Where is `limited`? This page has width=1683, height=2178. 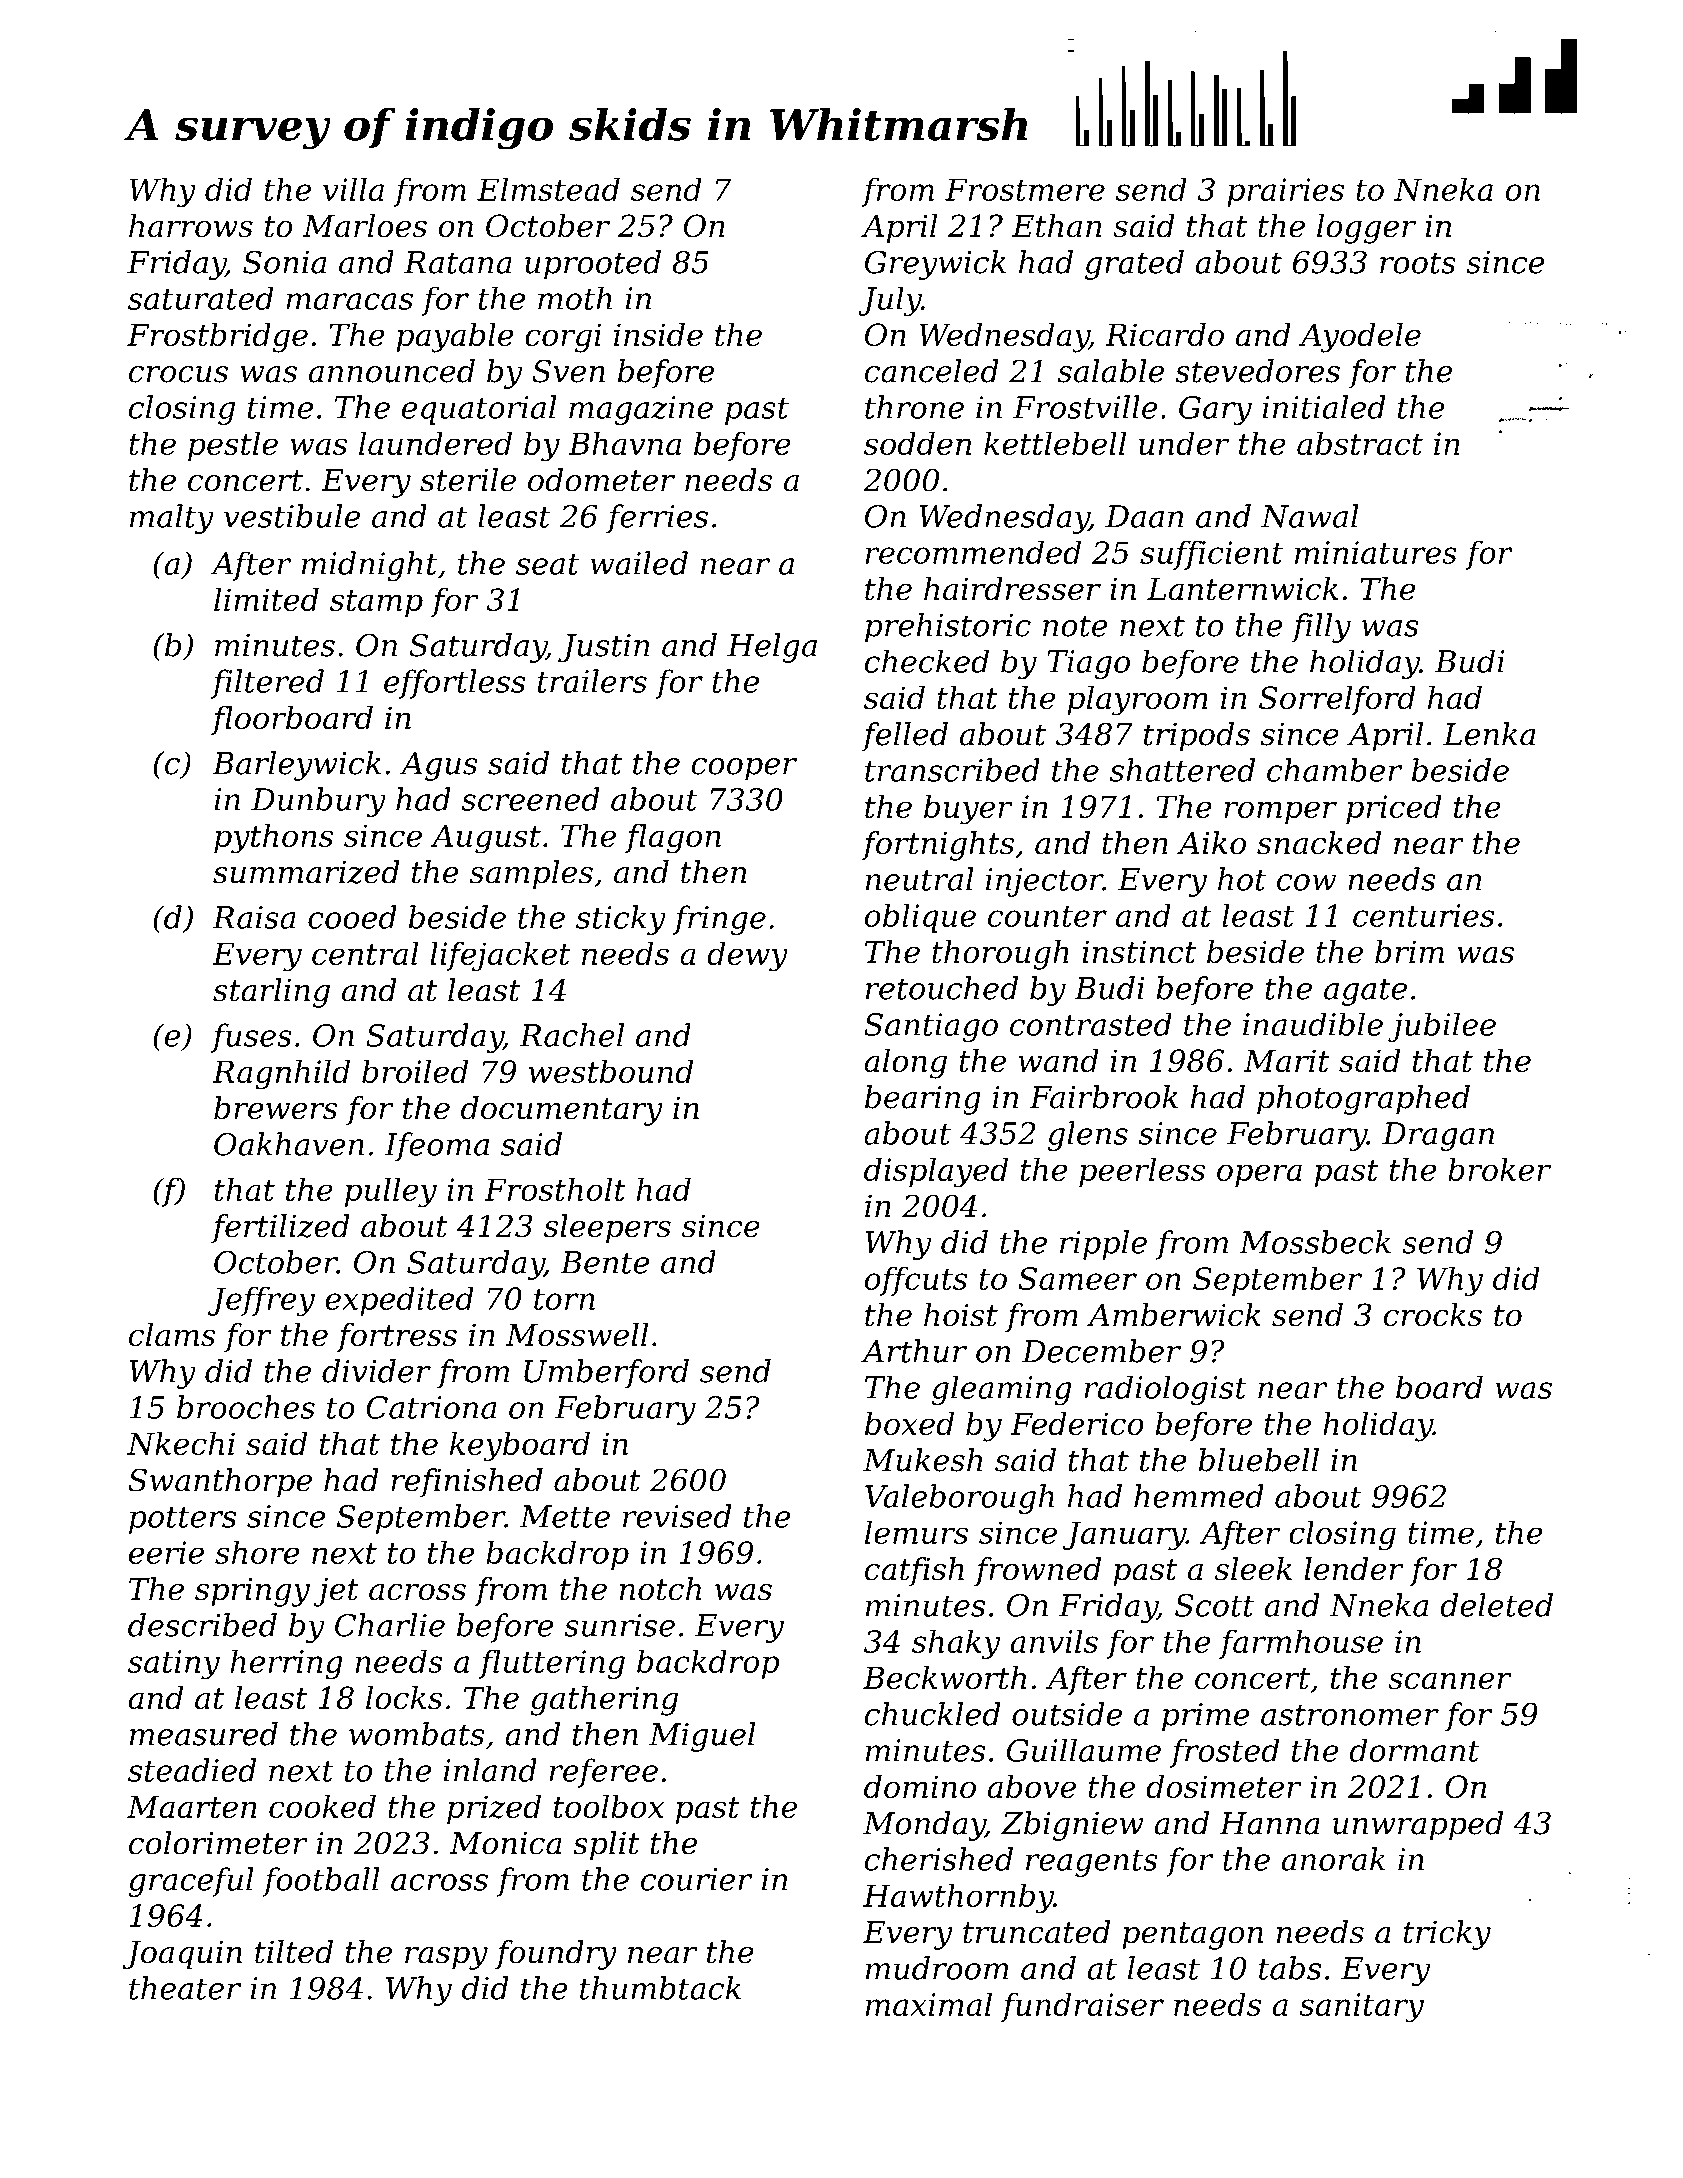
limited is located at coordinates (266, 599).
